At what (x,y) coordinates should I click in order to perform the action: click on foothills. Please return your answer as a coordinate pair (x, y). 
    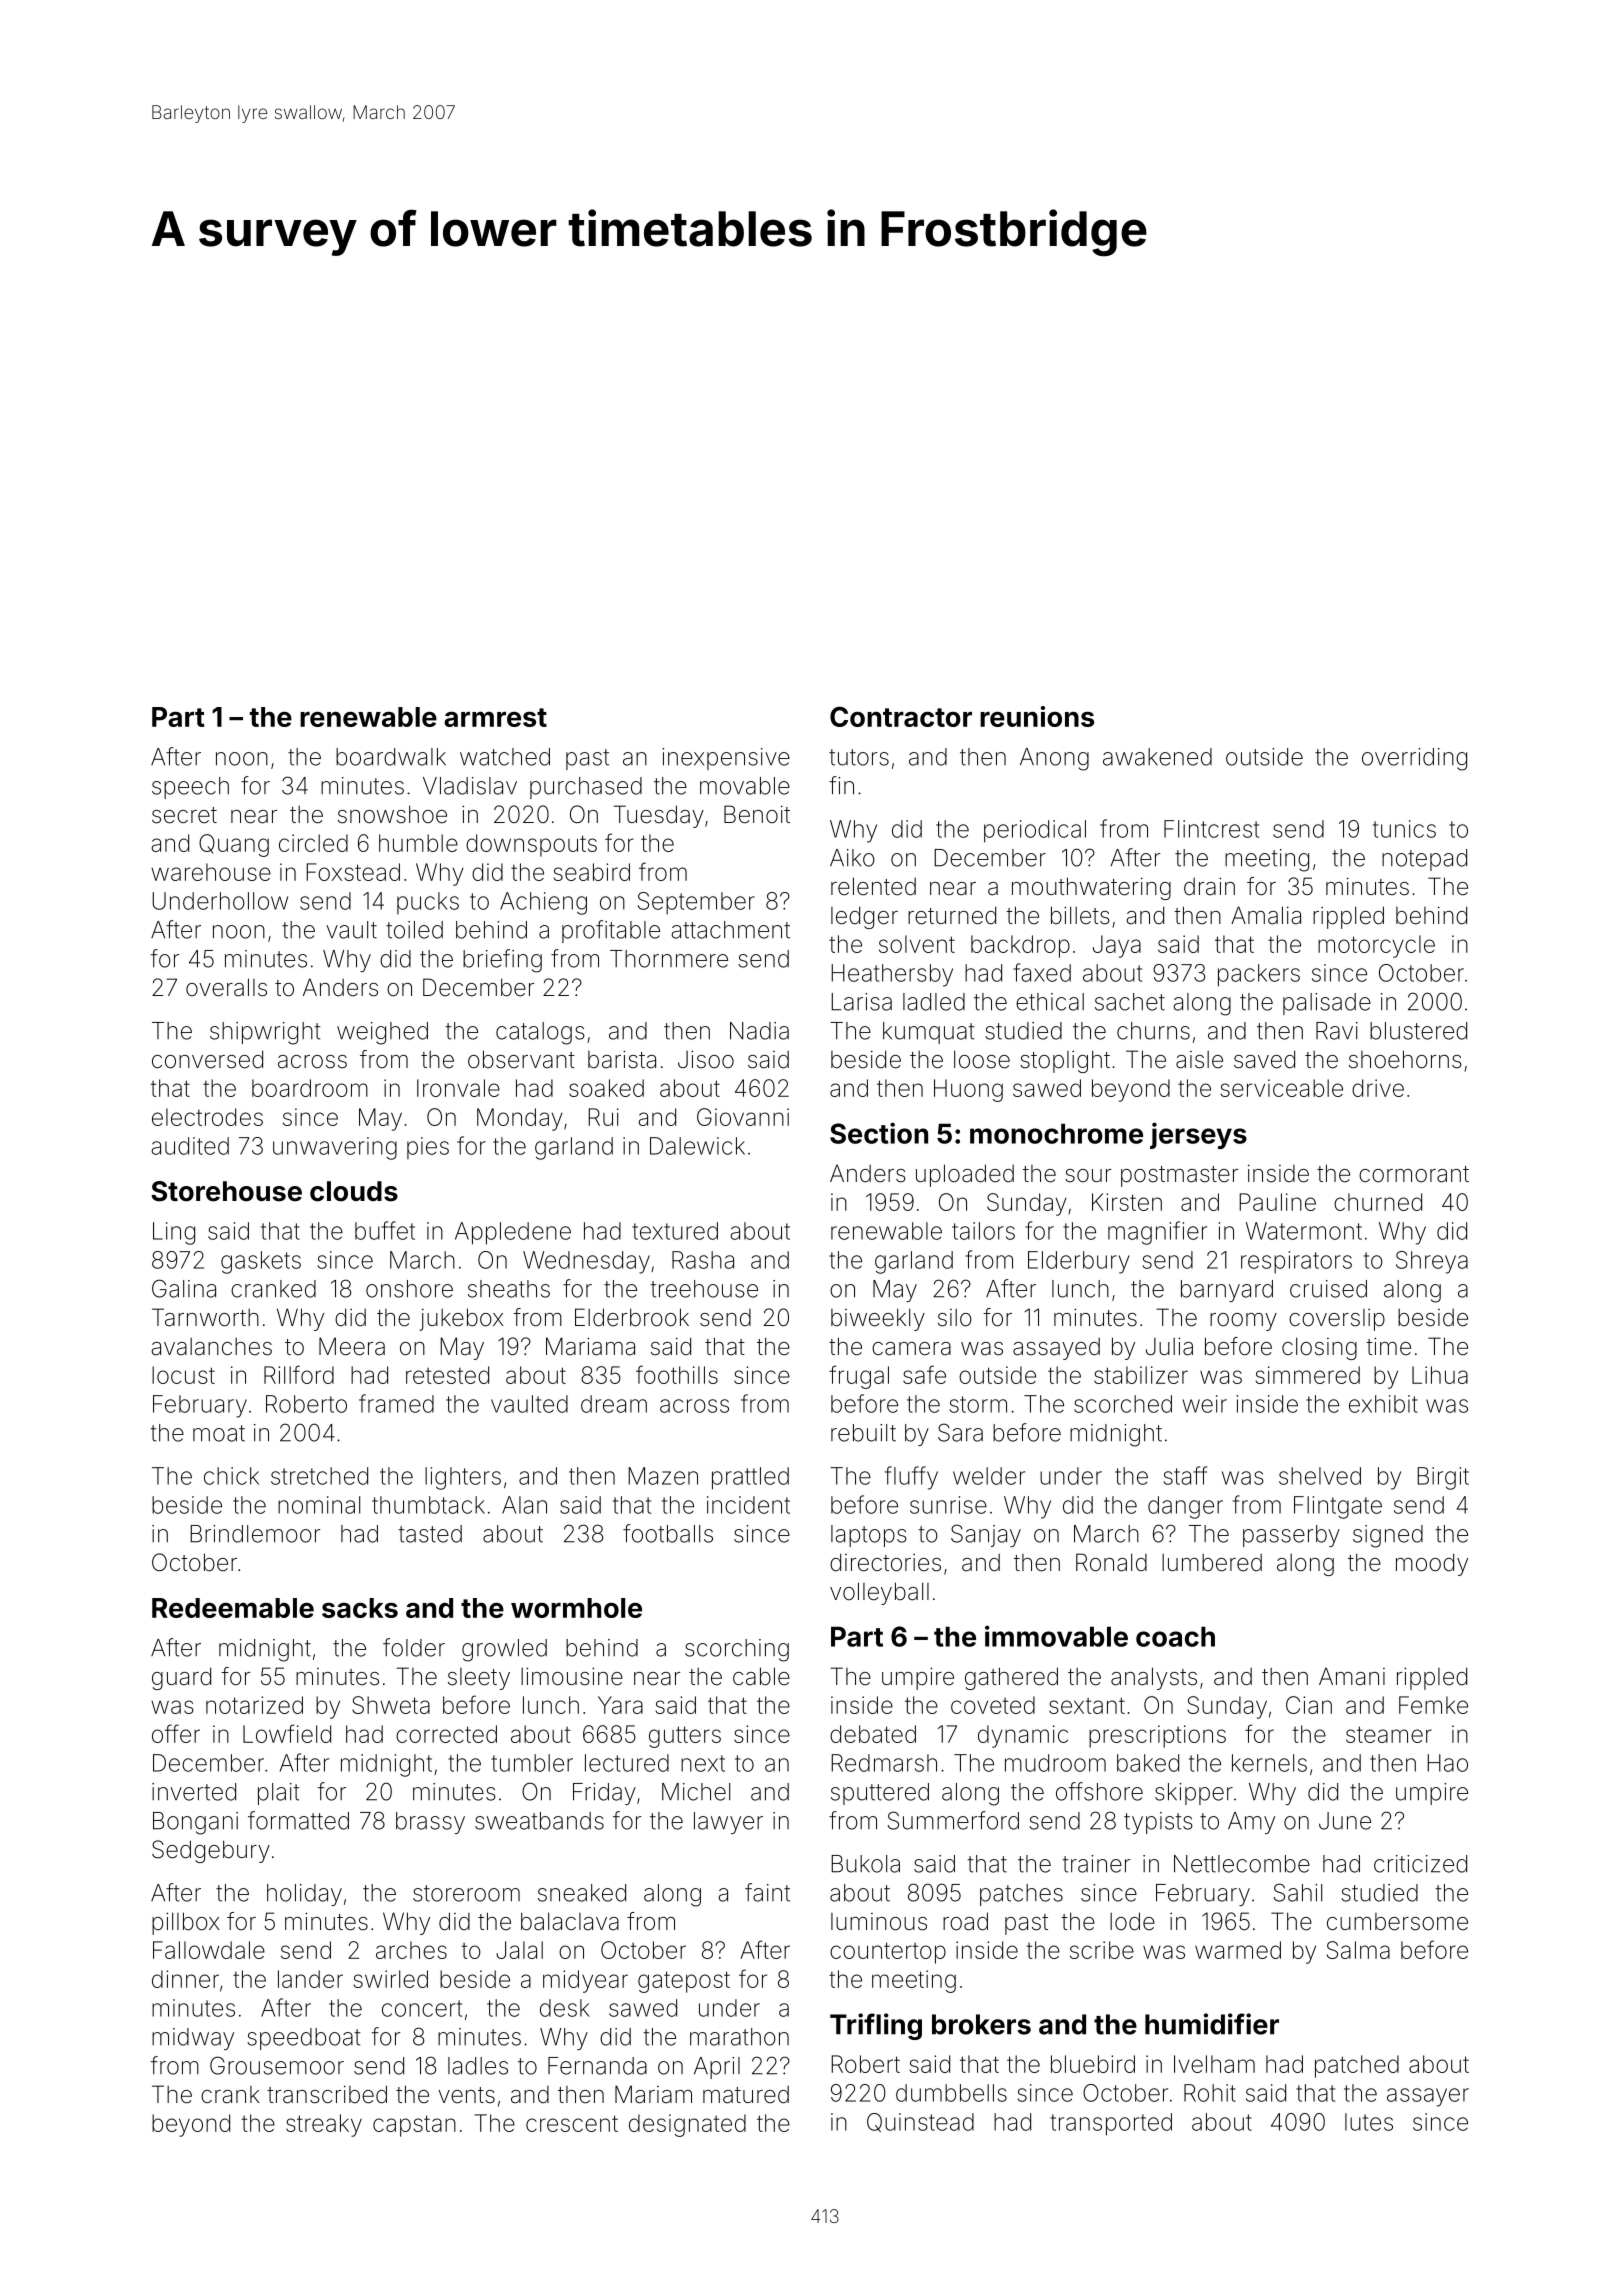
    Looking at the image, I should click on (677, 1374).
